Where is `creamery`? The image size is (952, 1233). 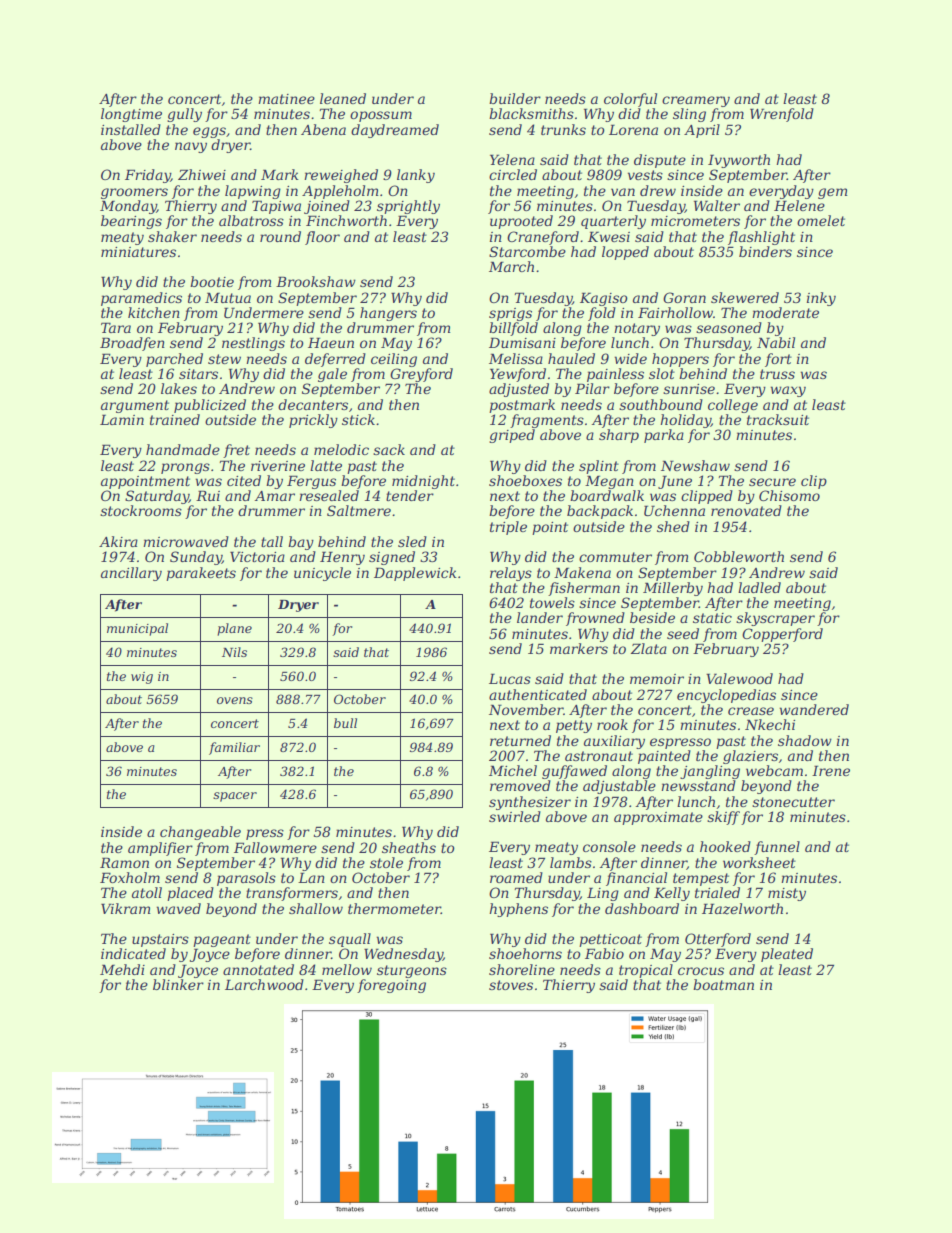
creamery is located at coordinates (696, 101).
